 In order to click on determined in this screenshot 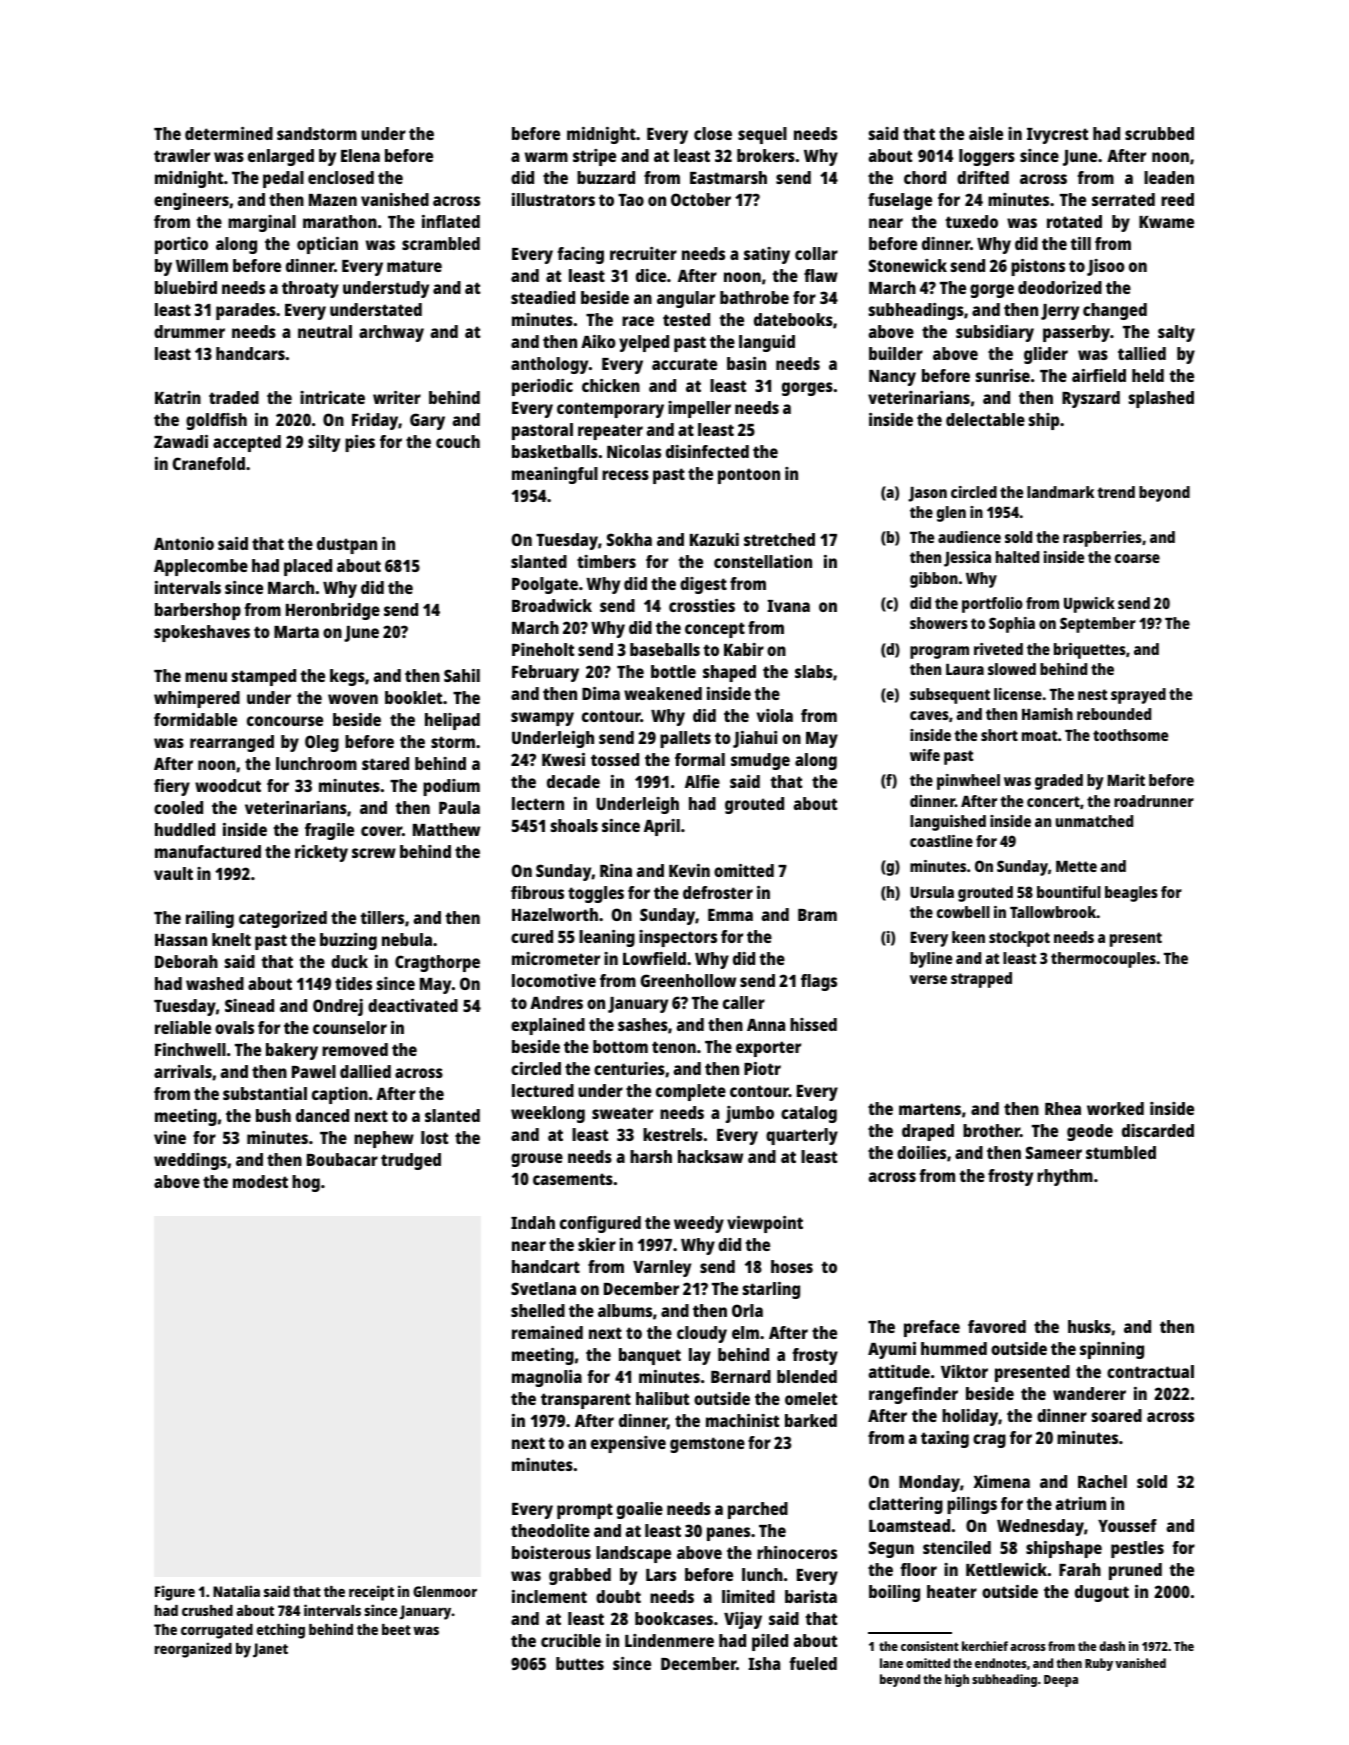, I will do `click(229, 133)`.
